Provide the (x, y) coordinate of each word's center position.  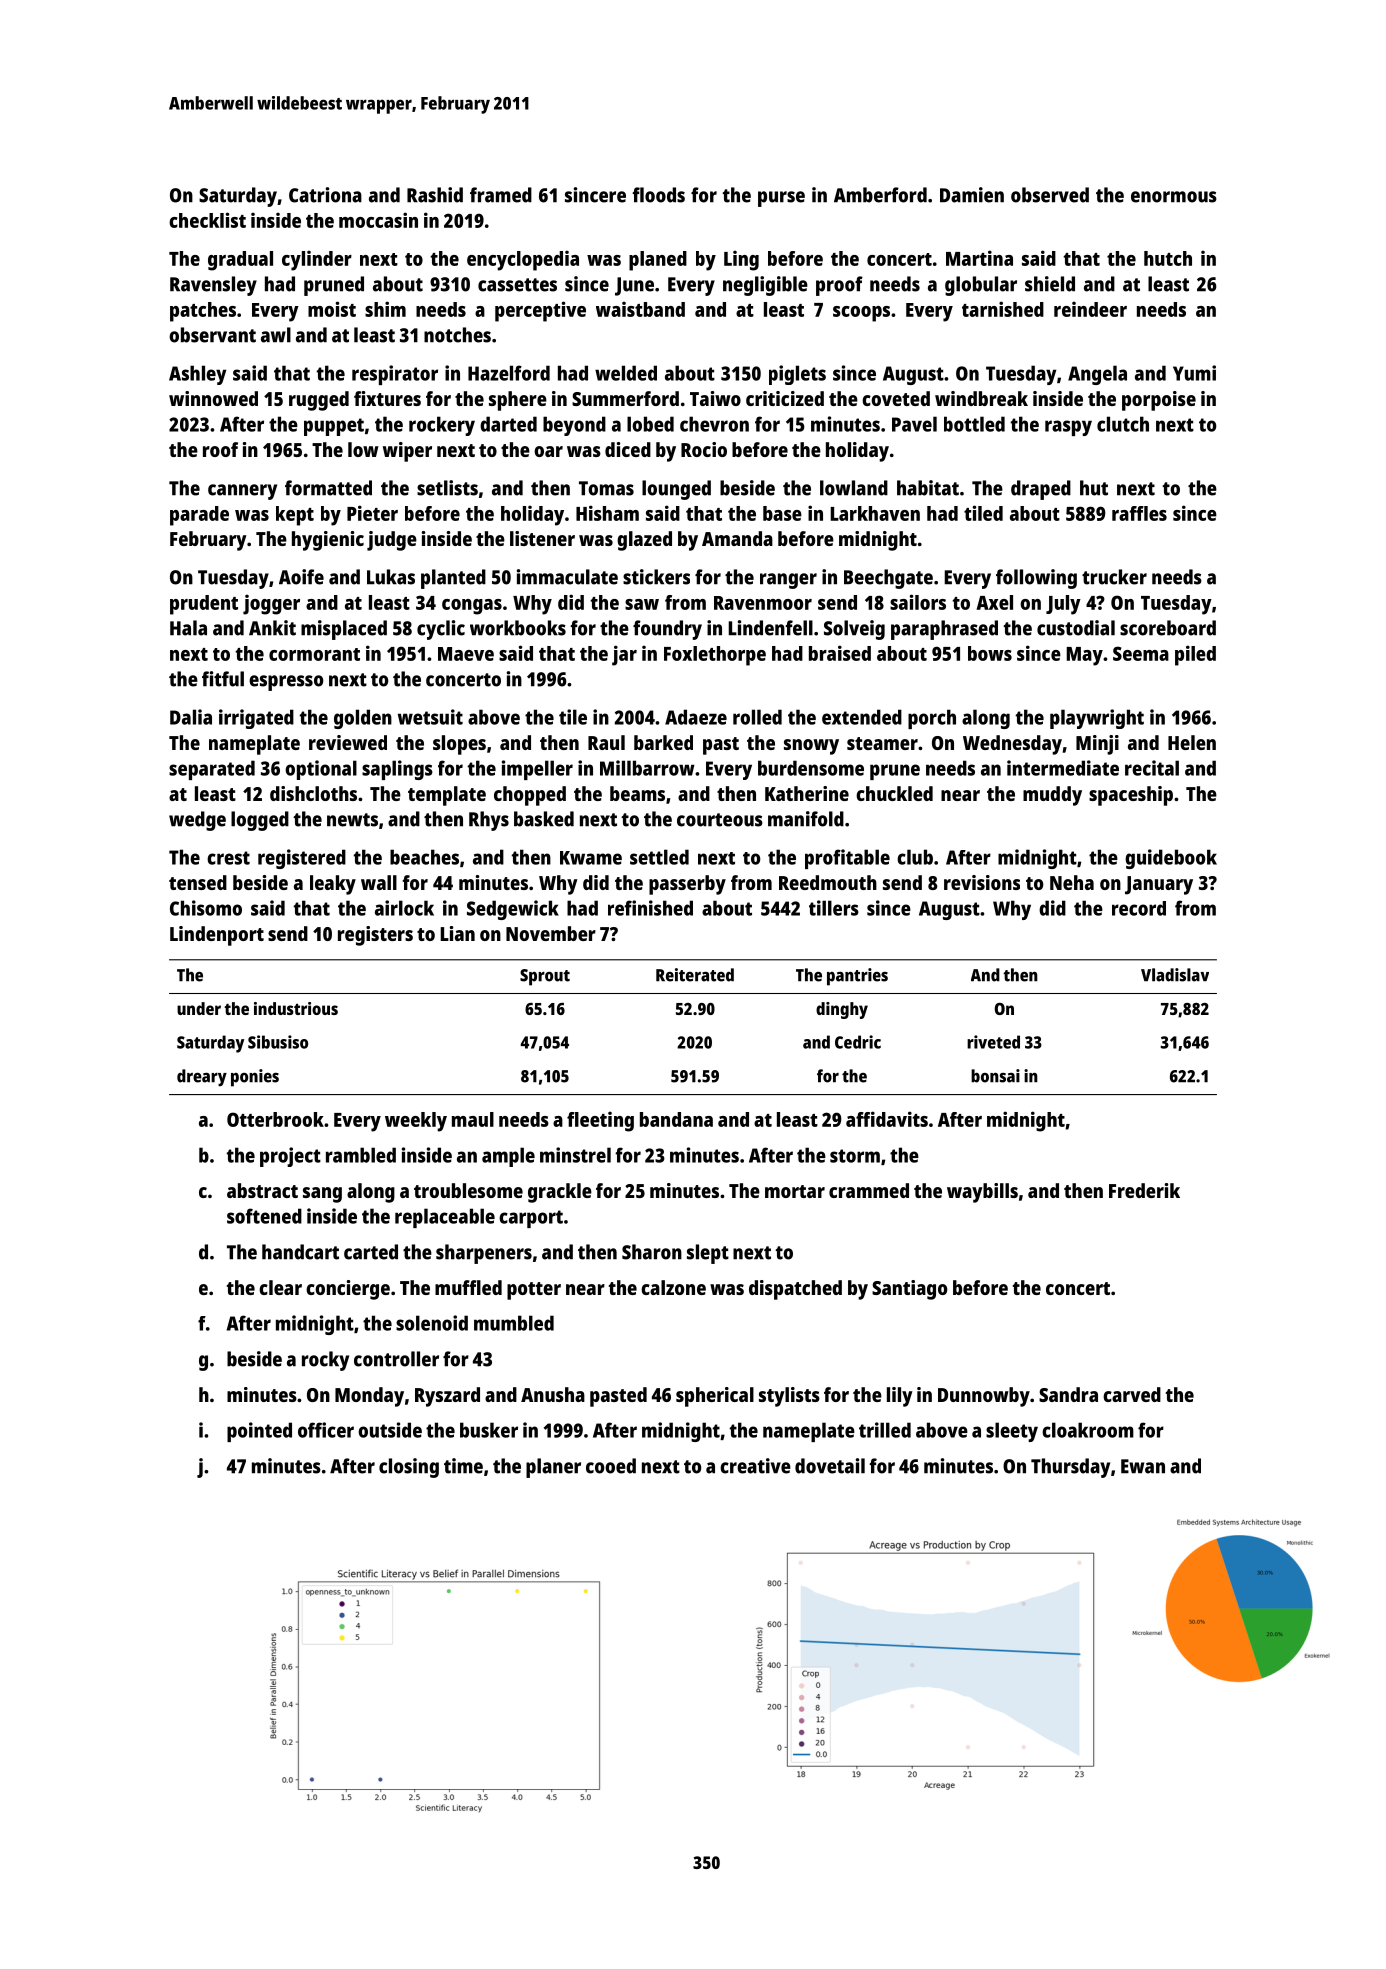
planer (553, 1468)
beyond (574, 426)
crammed (869, 1190)
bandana (676, 1119)
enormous (1174, 197)
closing (409, 1468)
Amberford (880, 195)
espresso (286, 683)
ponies (255, 1078)
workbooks (518, 628)
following (1036, 579)
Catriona (325, 195)
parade (199, 516)
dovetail (830, 1466)
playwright (1097, 719)
